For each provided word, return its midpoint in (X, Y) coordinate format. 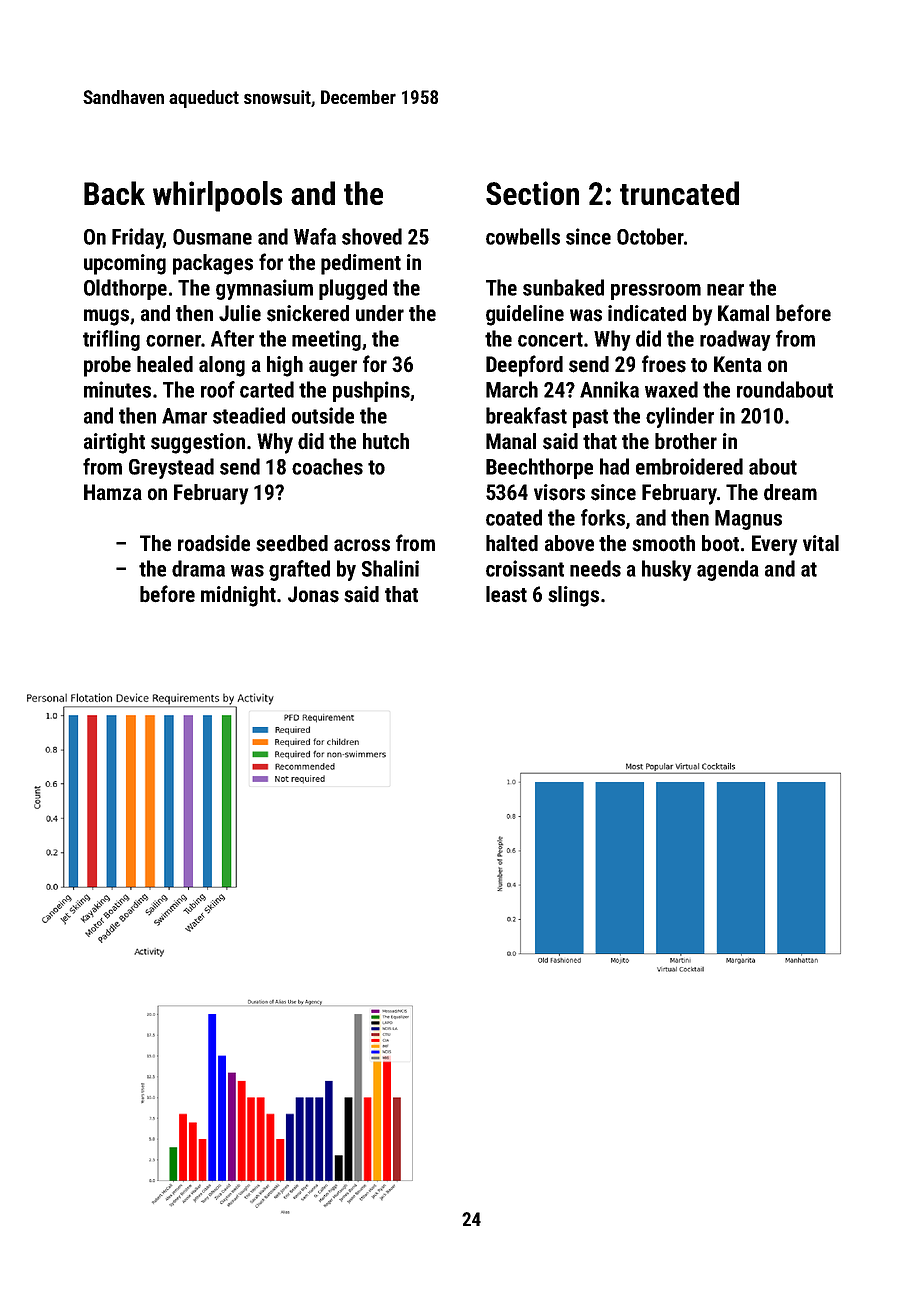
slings (573, 596)
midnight (238, 596)
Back (114, 193)
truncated (679, 193)
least (506, 594)
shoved (372, 236)
